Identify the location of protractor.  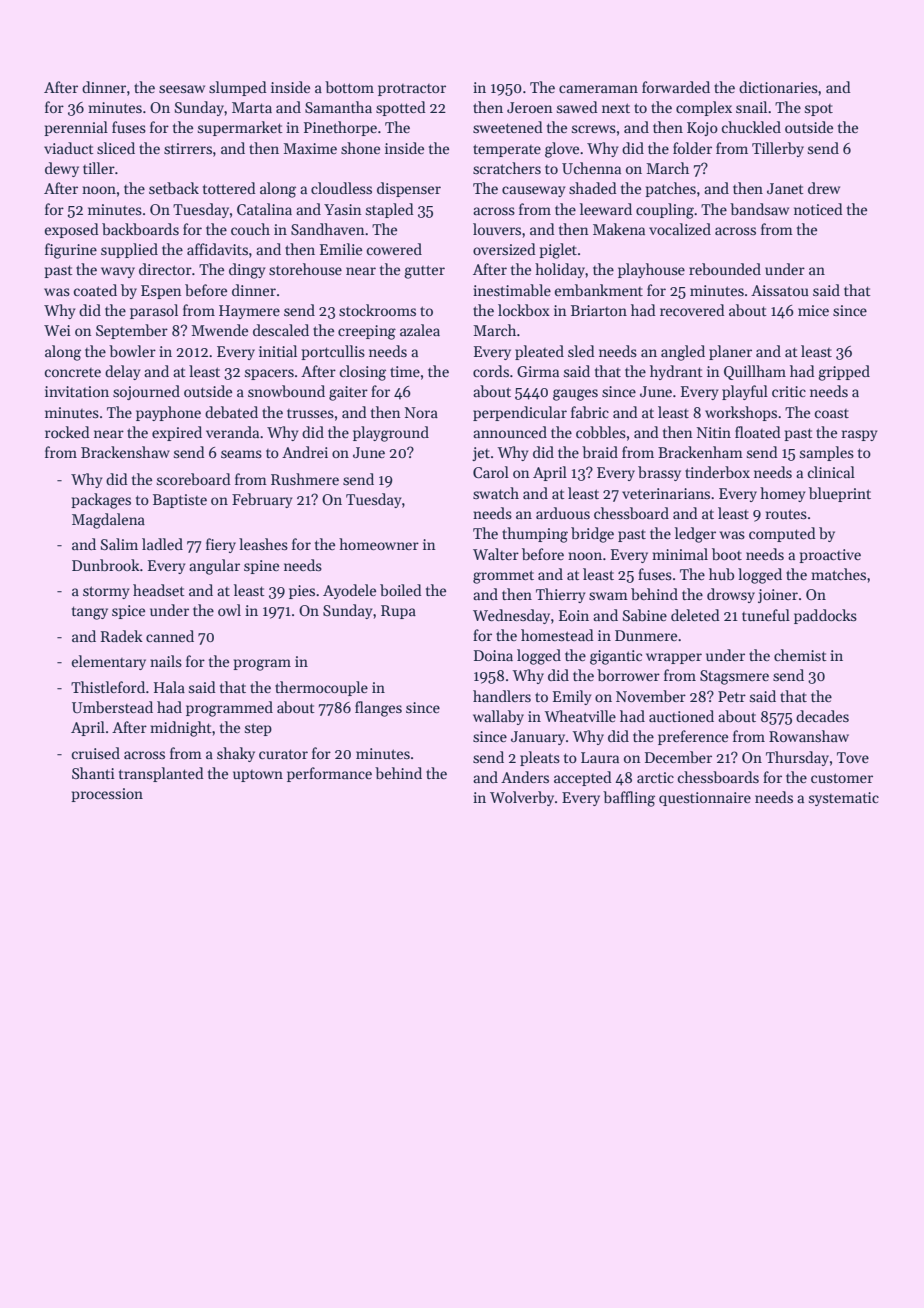
(412, 90).
